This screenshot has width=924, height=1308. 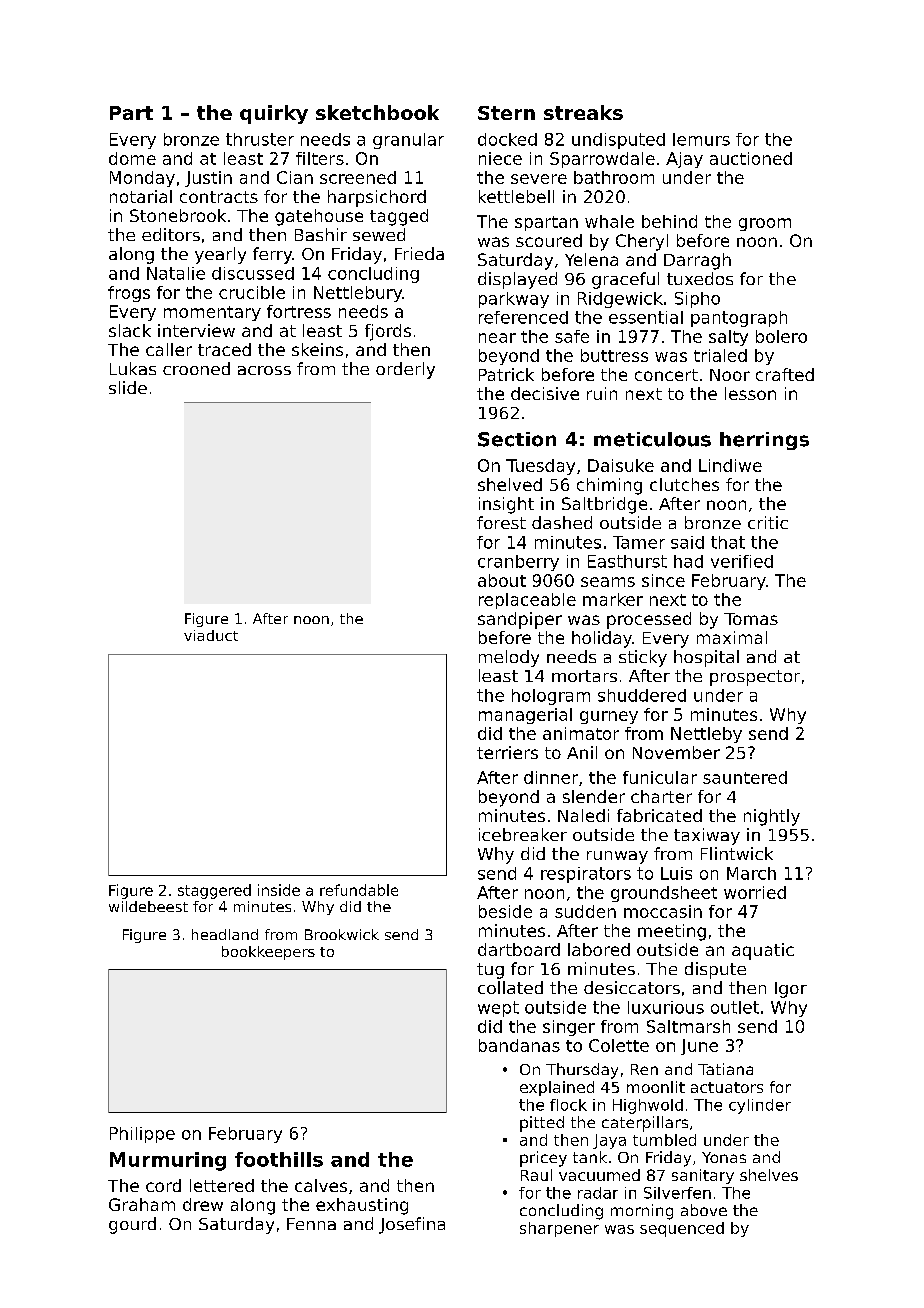 I want to click on insight, so click(x=506, y=505).
